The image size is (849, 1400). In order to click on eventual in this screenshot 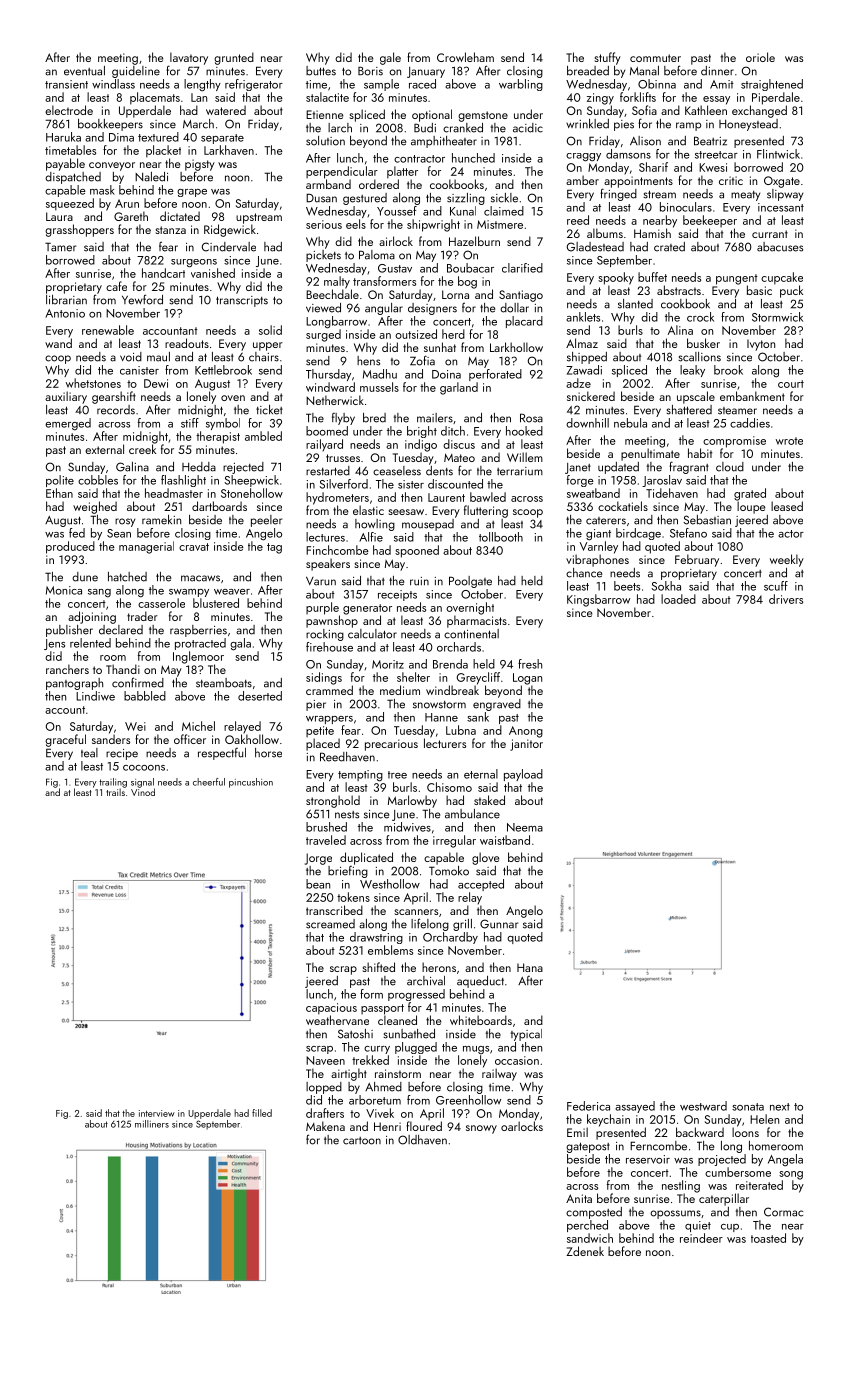, I will do `click(84, 71)`.
